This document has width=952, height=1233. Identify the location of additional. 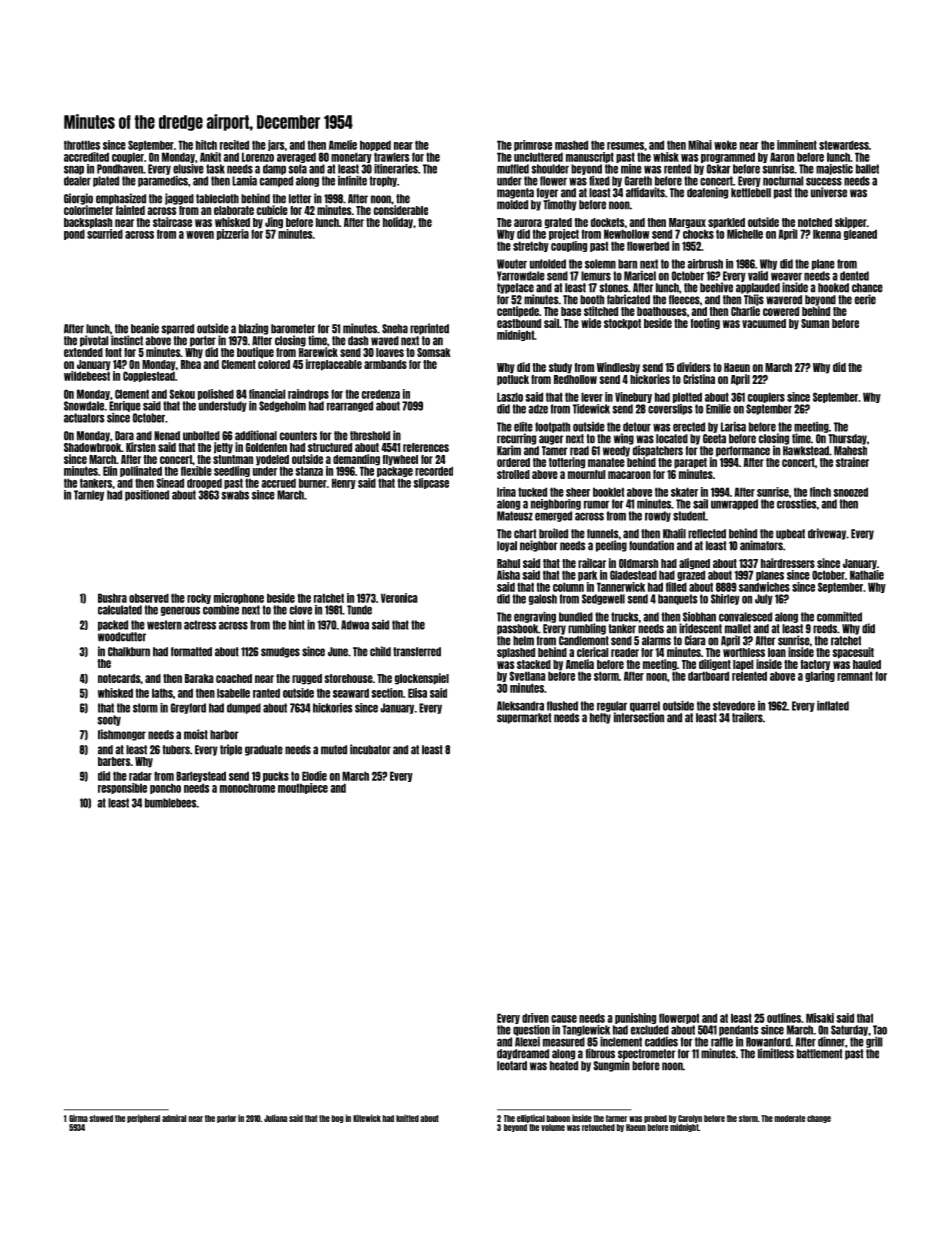
(256, 435).
